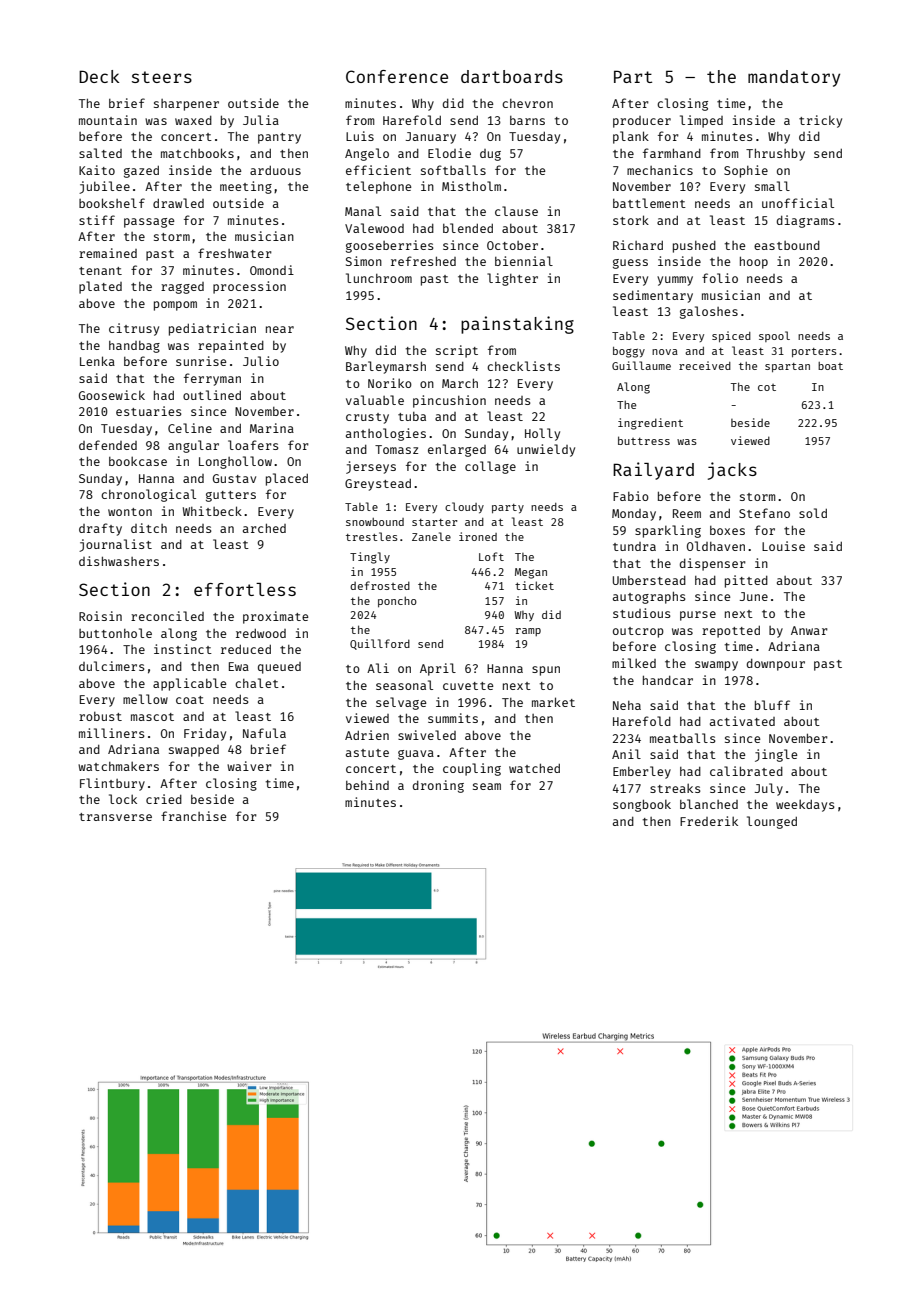 This image has height=1308, width=924. Describe the element at coordinates (487, 786) in the image. I see `seam` at that location.
